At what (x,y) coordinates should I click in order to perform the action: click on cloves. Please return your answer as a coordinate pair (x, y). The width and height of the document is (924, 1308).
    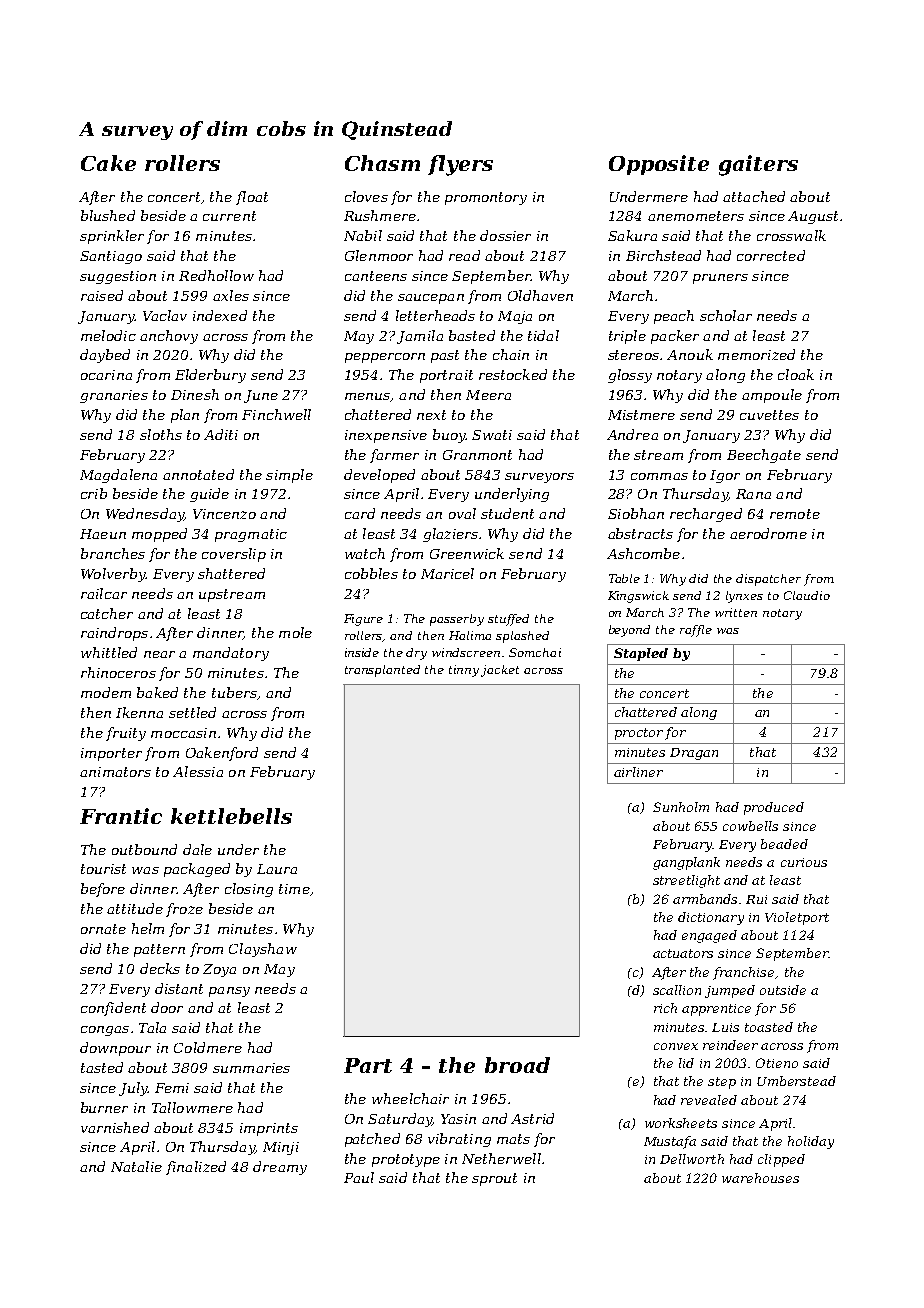
    Looking at the image, I should click on (366, 196).
